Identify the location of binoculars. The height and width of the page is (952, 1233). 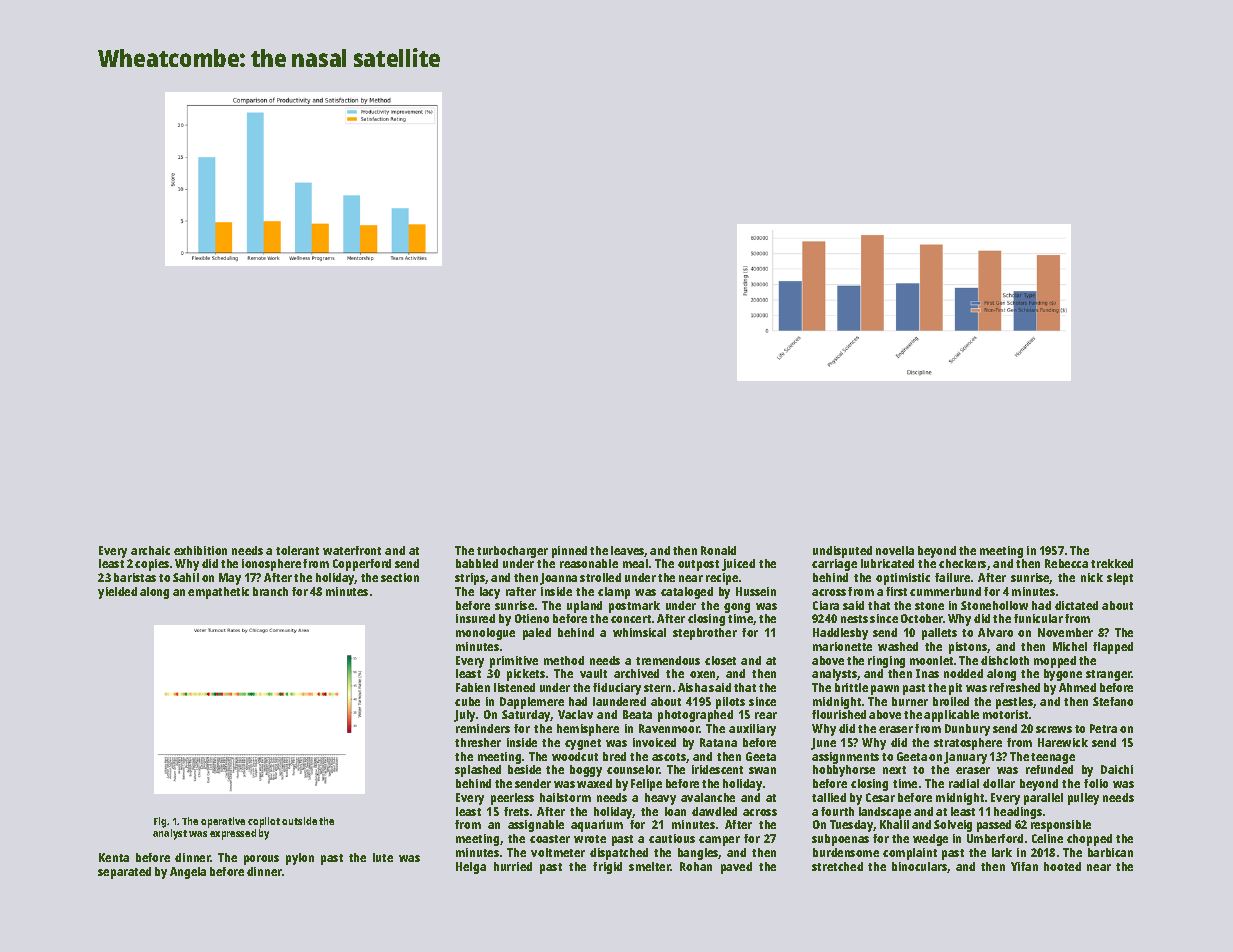
(920, 867).
